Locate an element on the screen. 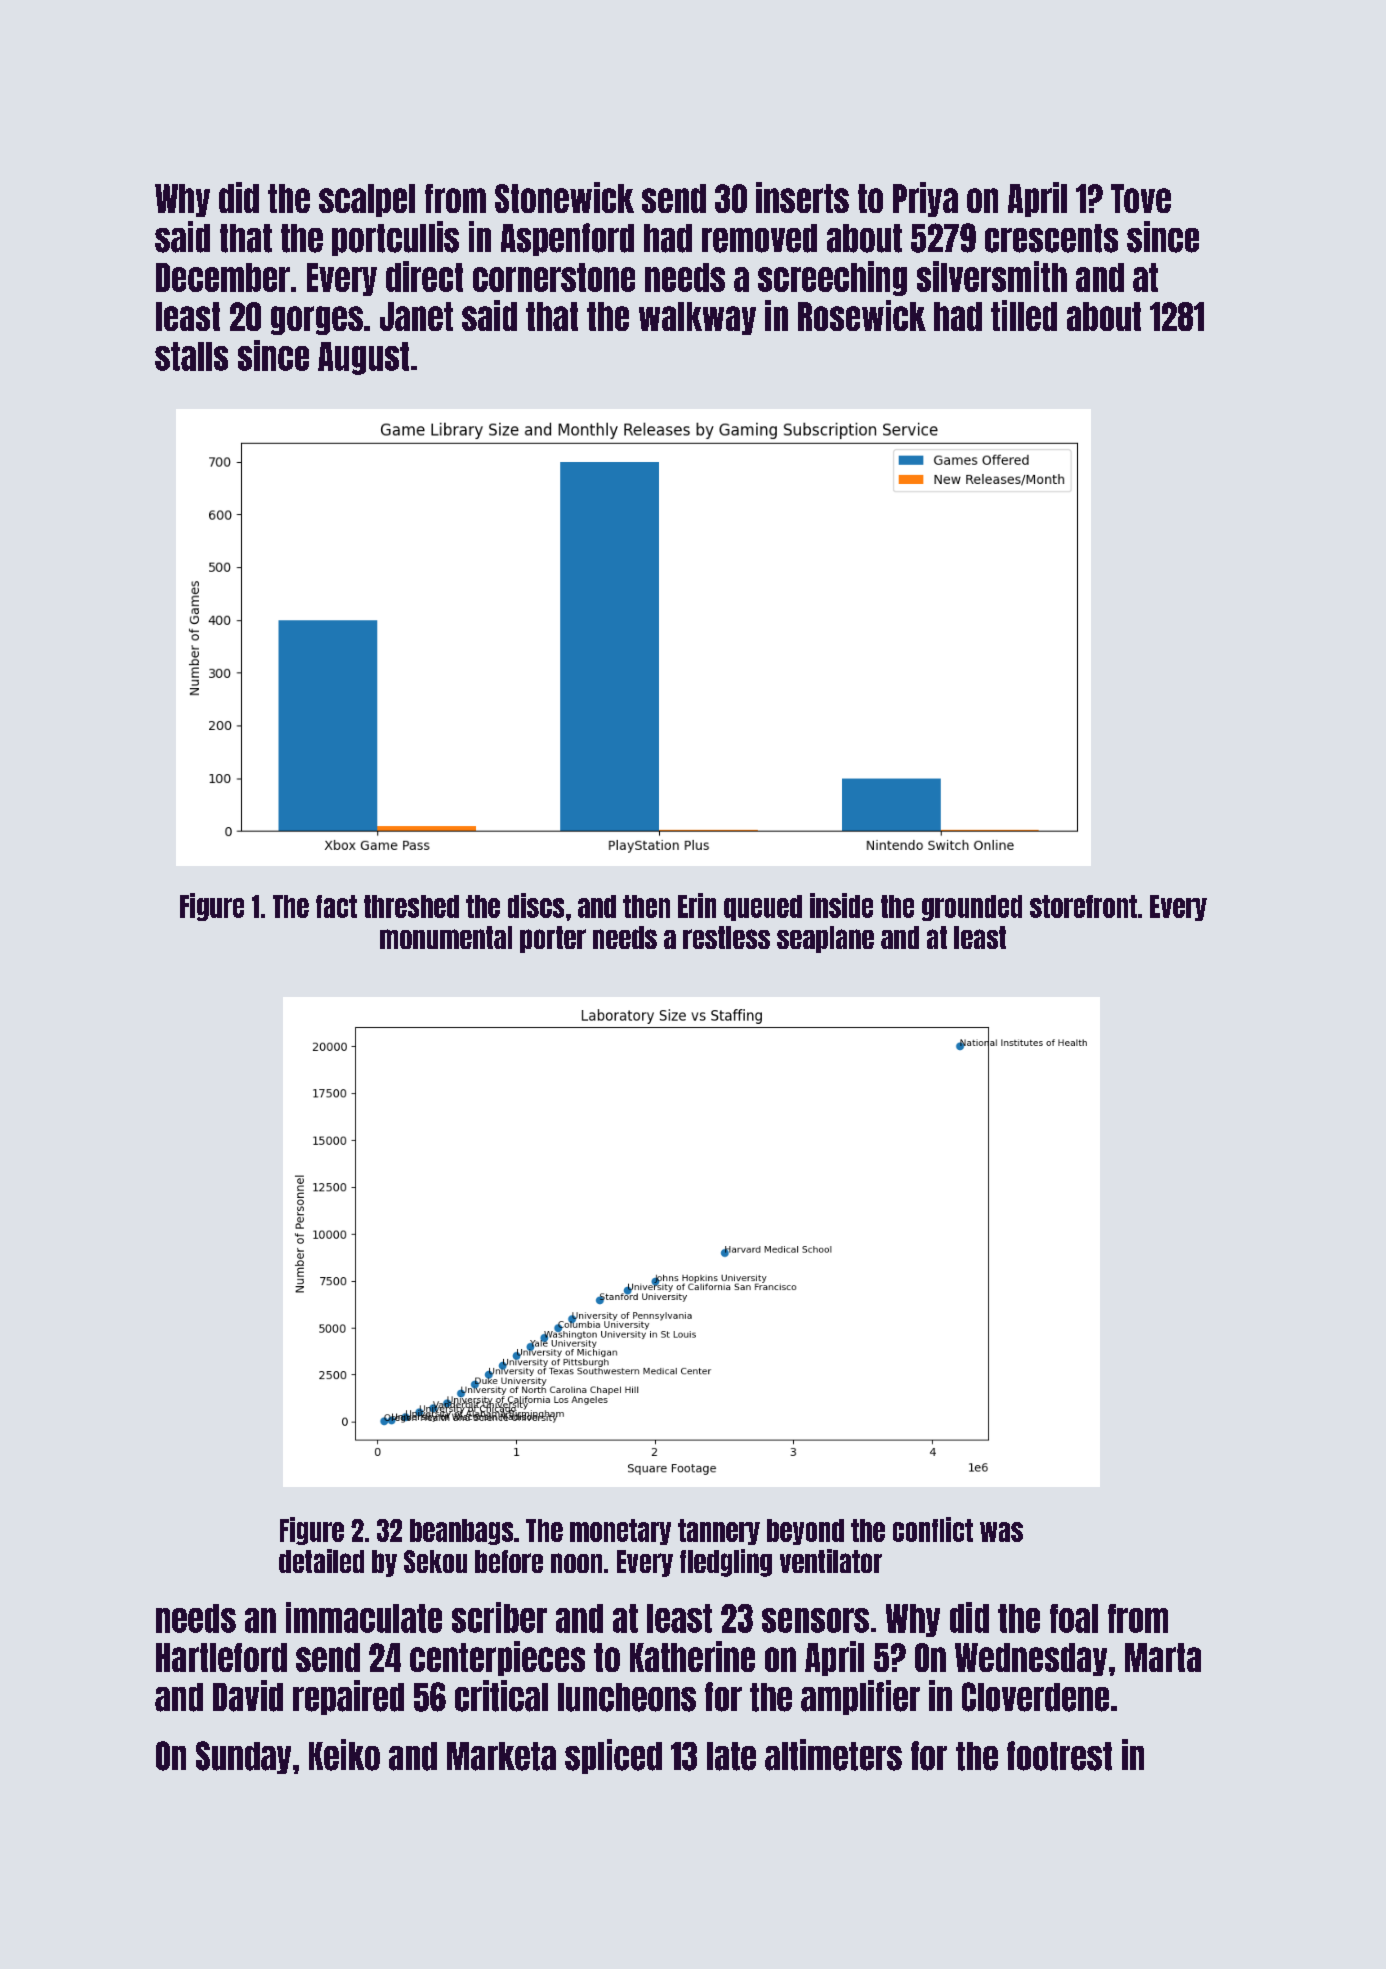 The width and height of the screenshot is (1386, 1969). grounded is located at coordinates (972, 908).
